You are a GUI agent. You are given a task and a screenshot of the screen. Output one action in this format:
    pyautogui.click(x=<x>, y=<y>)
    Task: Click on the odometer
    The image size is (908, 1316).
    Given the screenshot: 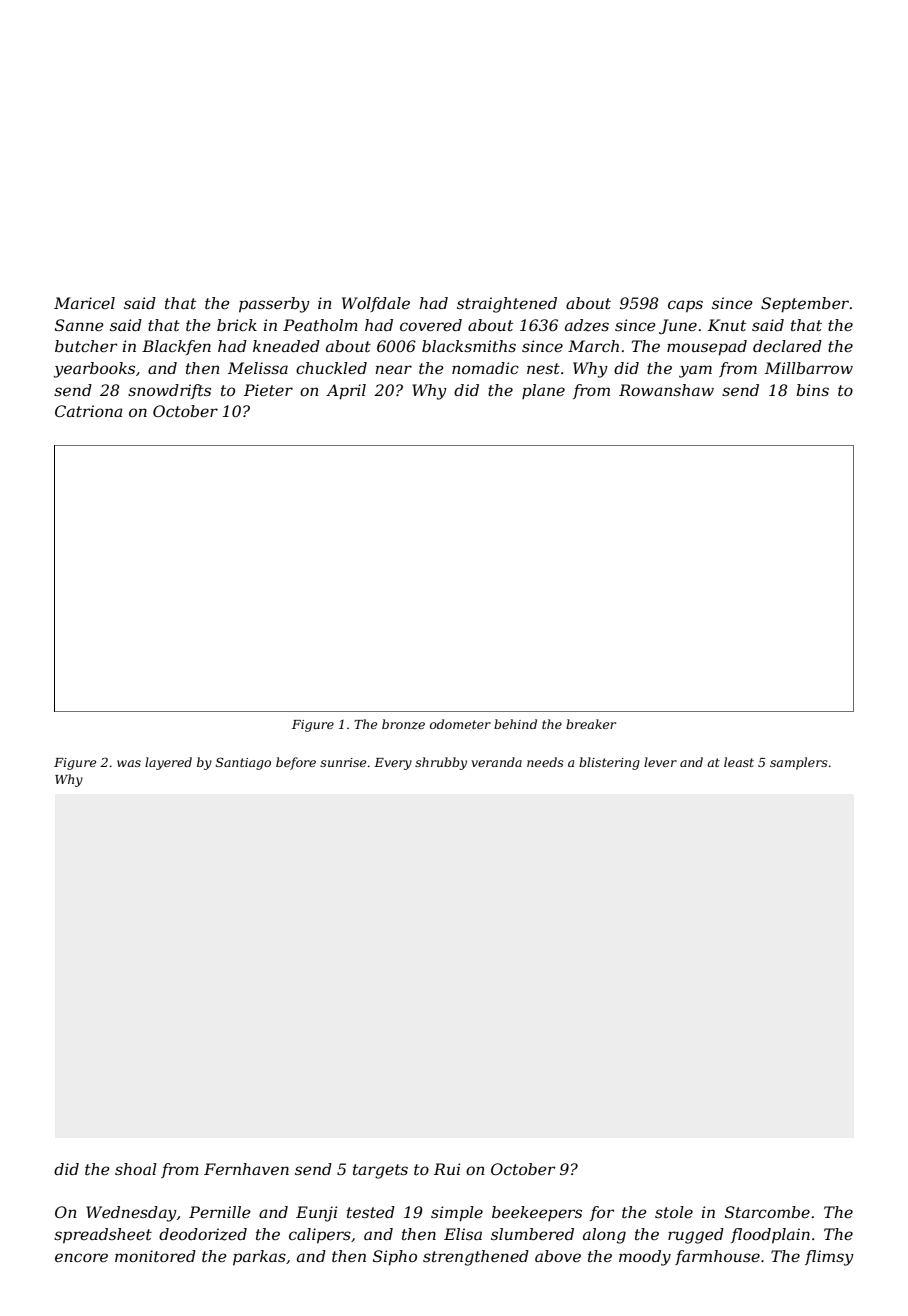 What is the action you would take?
    pyautogui.click(x=460, y=724)
